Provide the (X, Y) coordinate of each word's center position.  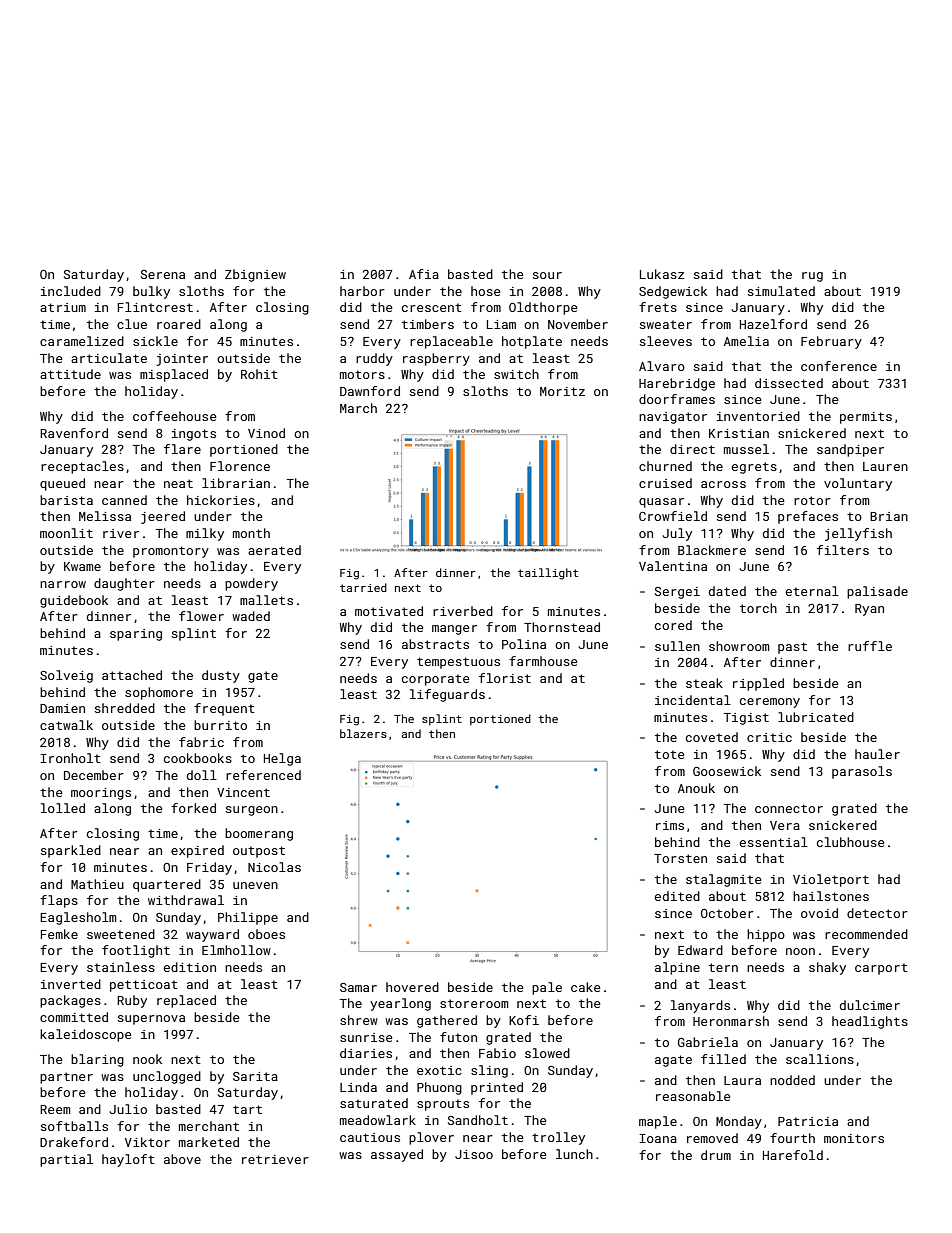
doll (202, 775)
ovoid (819, 913)
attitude (70, 374)
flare (182, 449)
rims (670, 825)
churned (665, 466)
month (251, 533)
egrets (754, 468)
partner (66, 1078)
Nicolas (274, 867)
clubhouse (850, 842)
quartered (167, 885)
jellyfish (858, 534)
